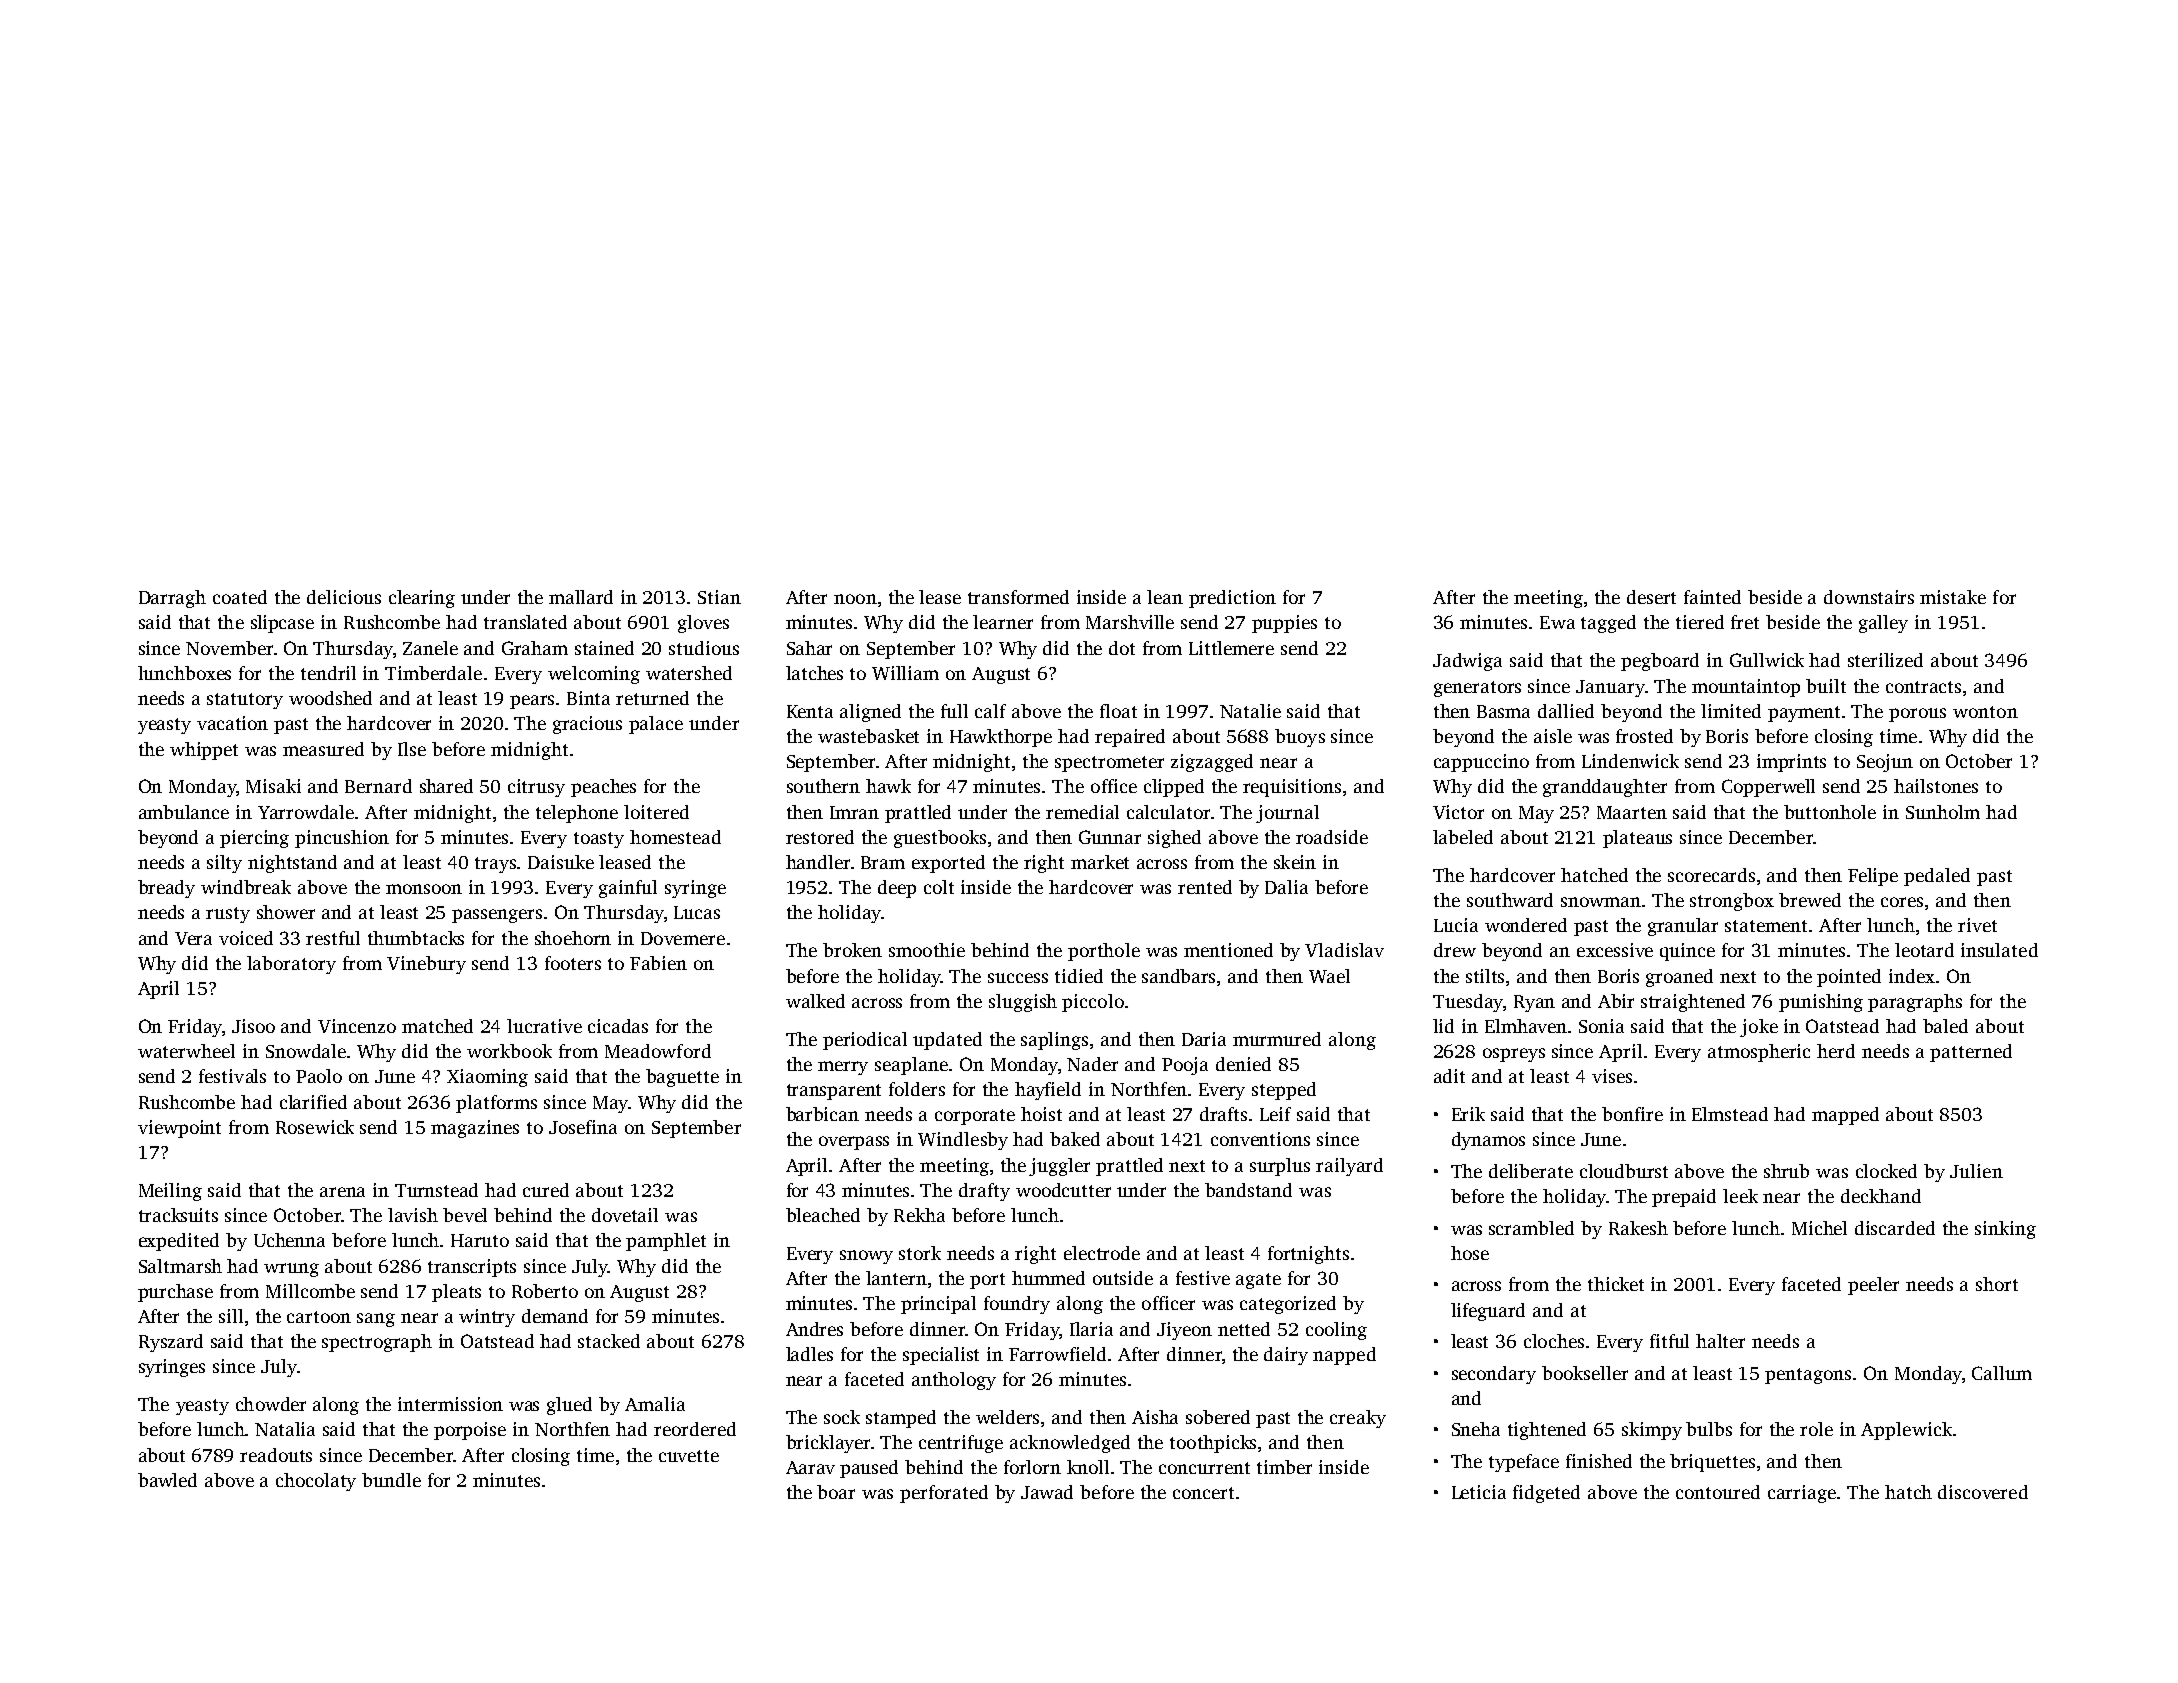  Describe the element at coordinates (628, 889) in the document. I see `gainful` at that location.
